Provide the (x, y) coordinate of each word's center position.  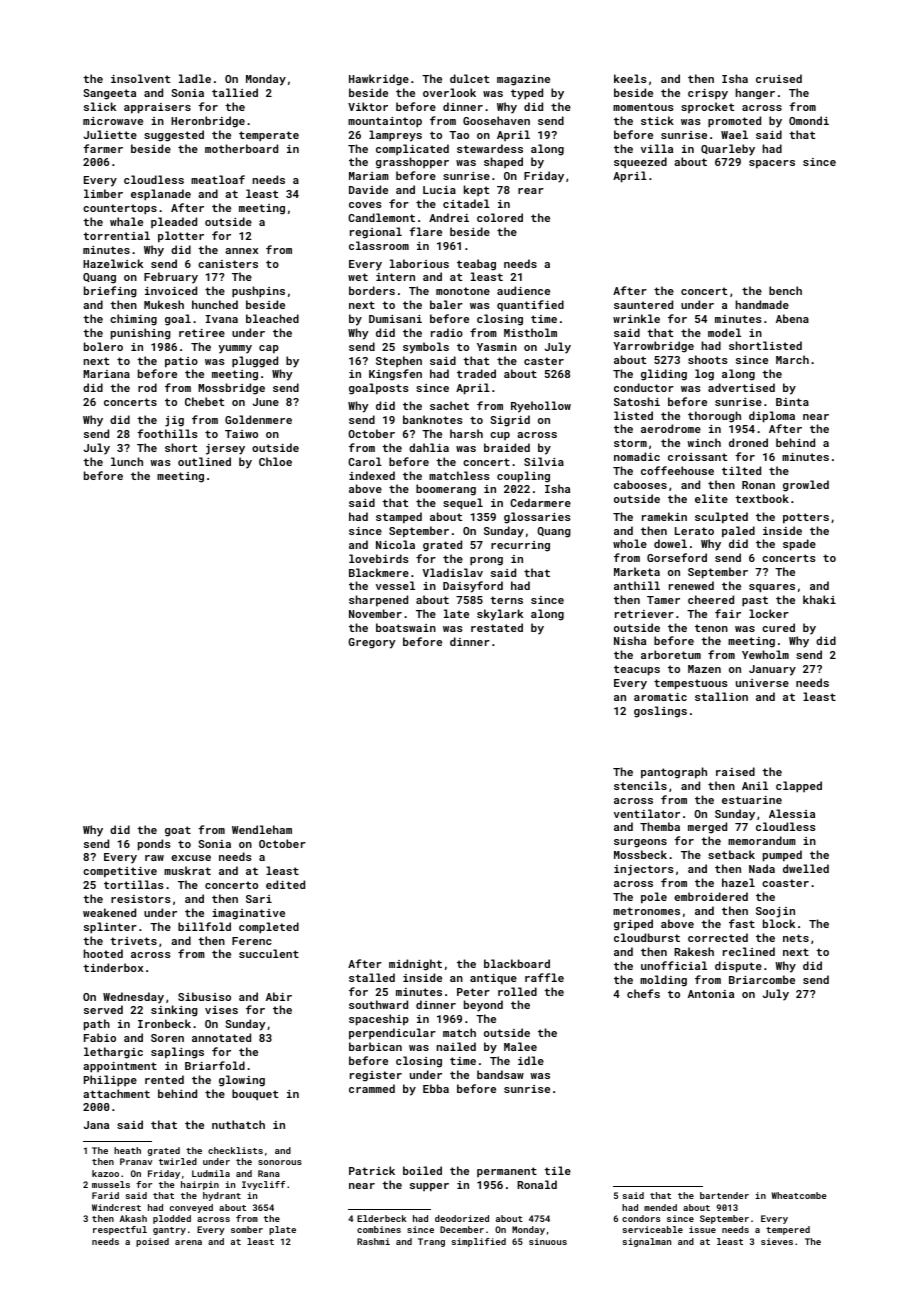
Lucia (439, 190)
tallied (235, 92)
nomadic (637, 456)
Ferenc (252, 941)
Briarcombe (762, 979)
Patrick (372, 1170)
